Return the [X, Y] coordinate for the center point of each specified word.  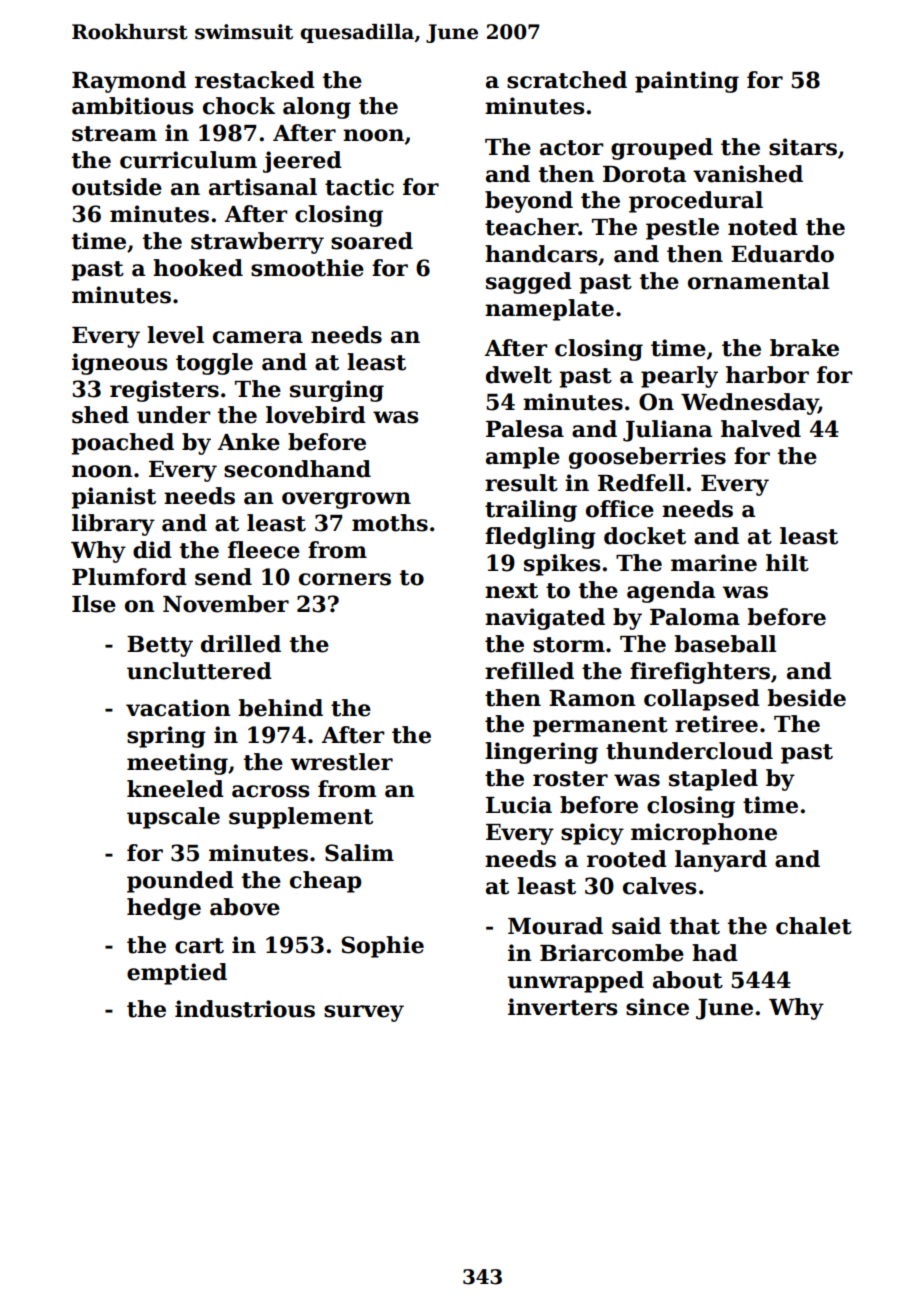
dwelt [519, 375]
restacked [255, 80]
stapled [713, 780]
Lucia [519, 805]
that [695, 926]
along [317, 108]
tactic [359, 187]
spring [166, 737]
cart [199, 946]
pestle [682, 229]
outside [117, 187]
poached [122, 444]
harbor [767, 375]
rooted [627, 859]
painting [687, 82]
